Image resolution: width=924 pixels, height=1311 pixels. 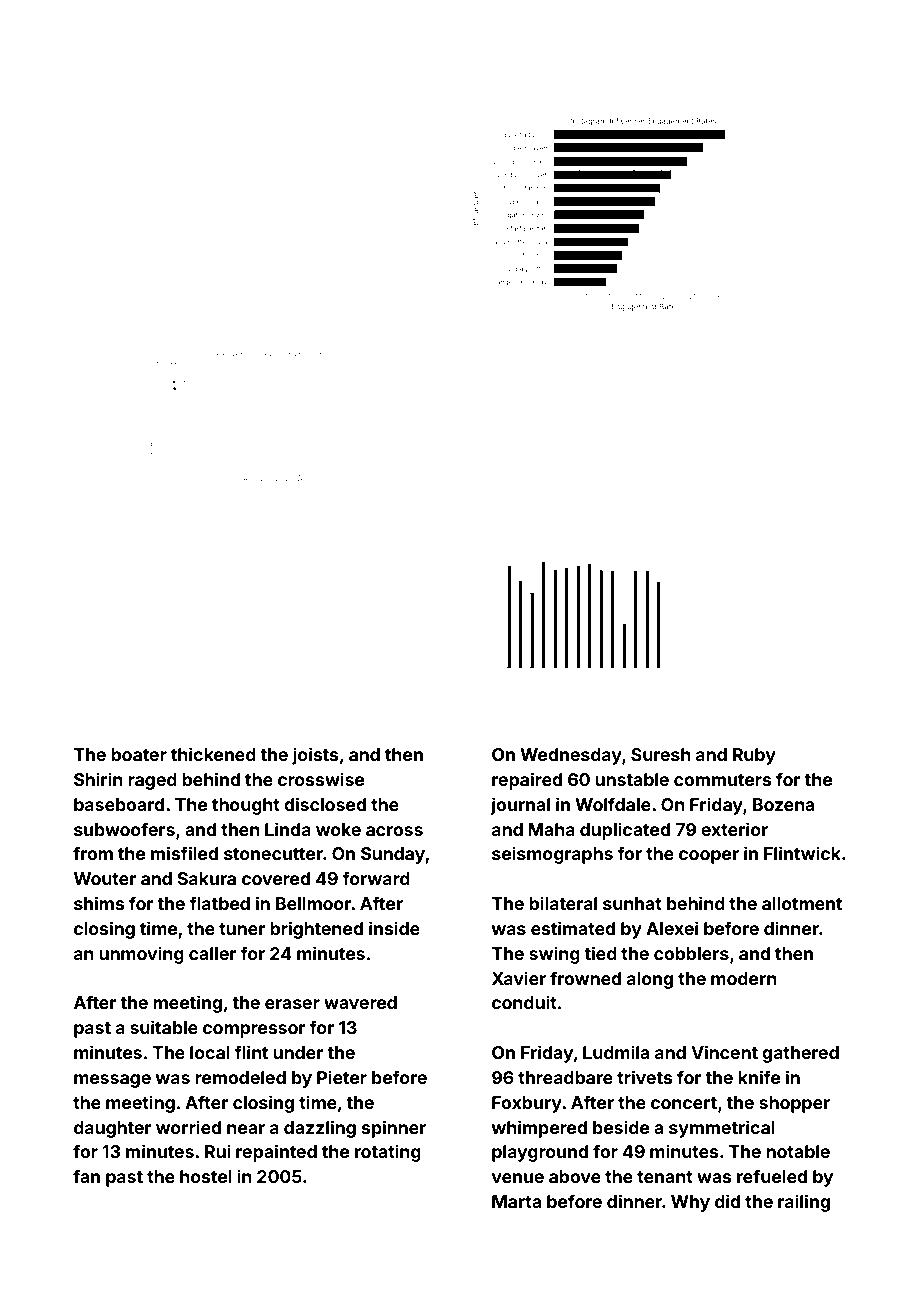 I want to click on hostel, so click(x=206, y=1176).
